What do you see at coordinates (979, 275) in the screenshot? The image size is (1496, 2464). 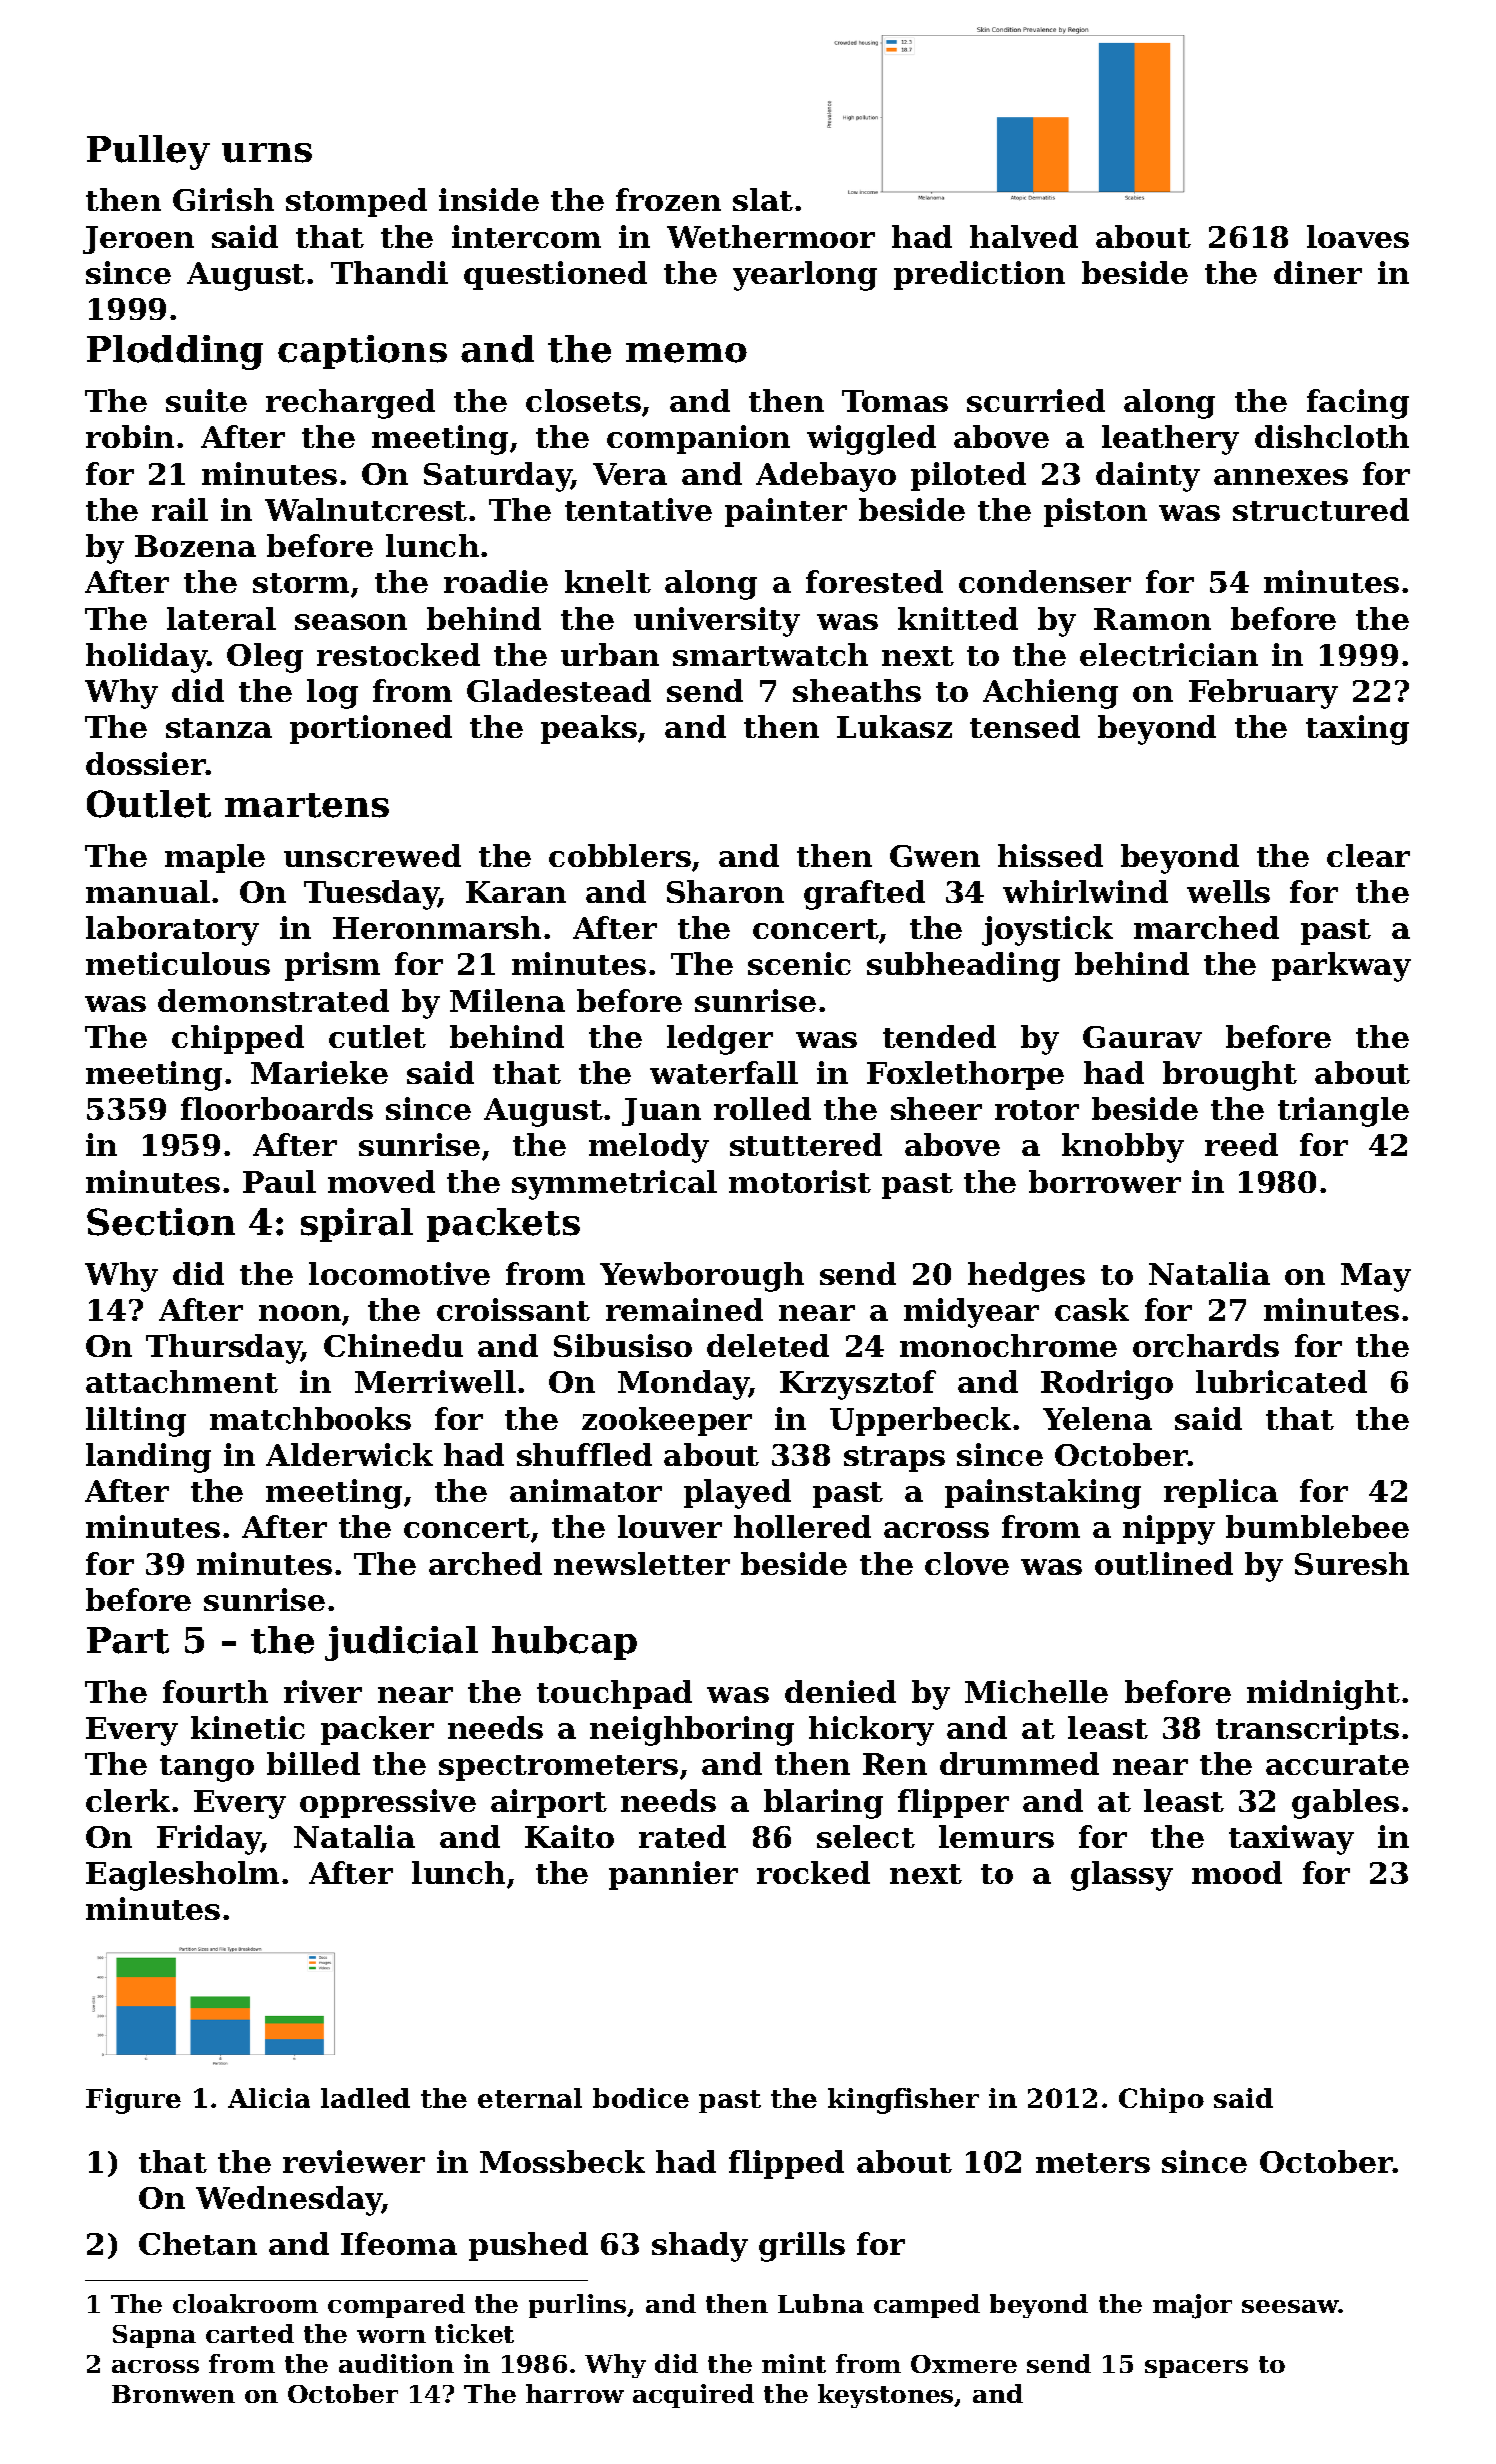 I see `prediction` at bounding box center [979, 275].
